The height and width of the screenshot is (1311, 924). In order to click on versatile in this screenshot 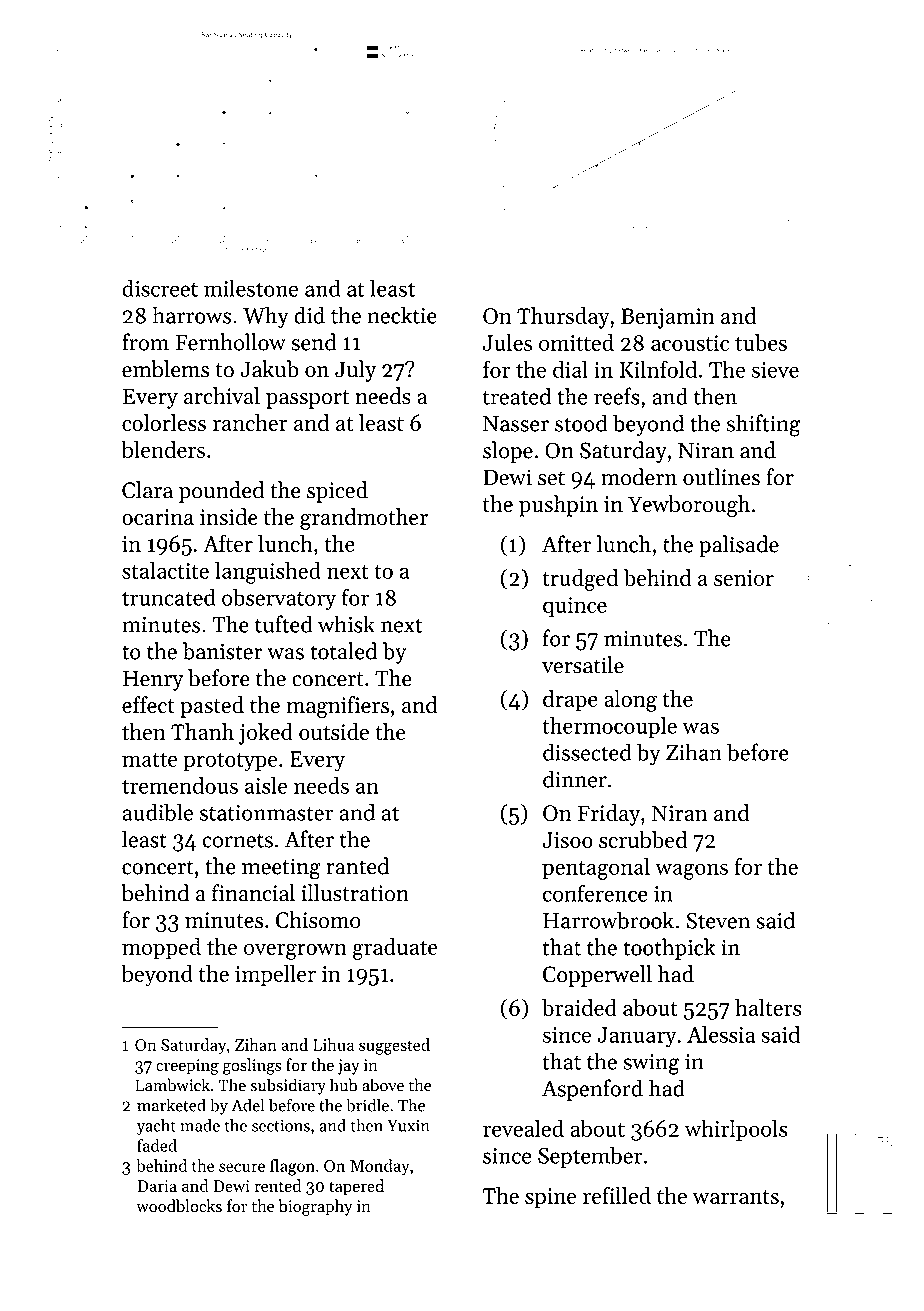, I will do `click(583, 665)`.
